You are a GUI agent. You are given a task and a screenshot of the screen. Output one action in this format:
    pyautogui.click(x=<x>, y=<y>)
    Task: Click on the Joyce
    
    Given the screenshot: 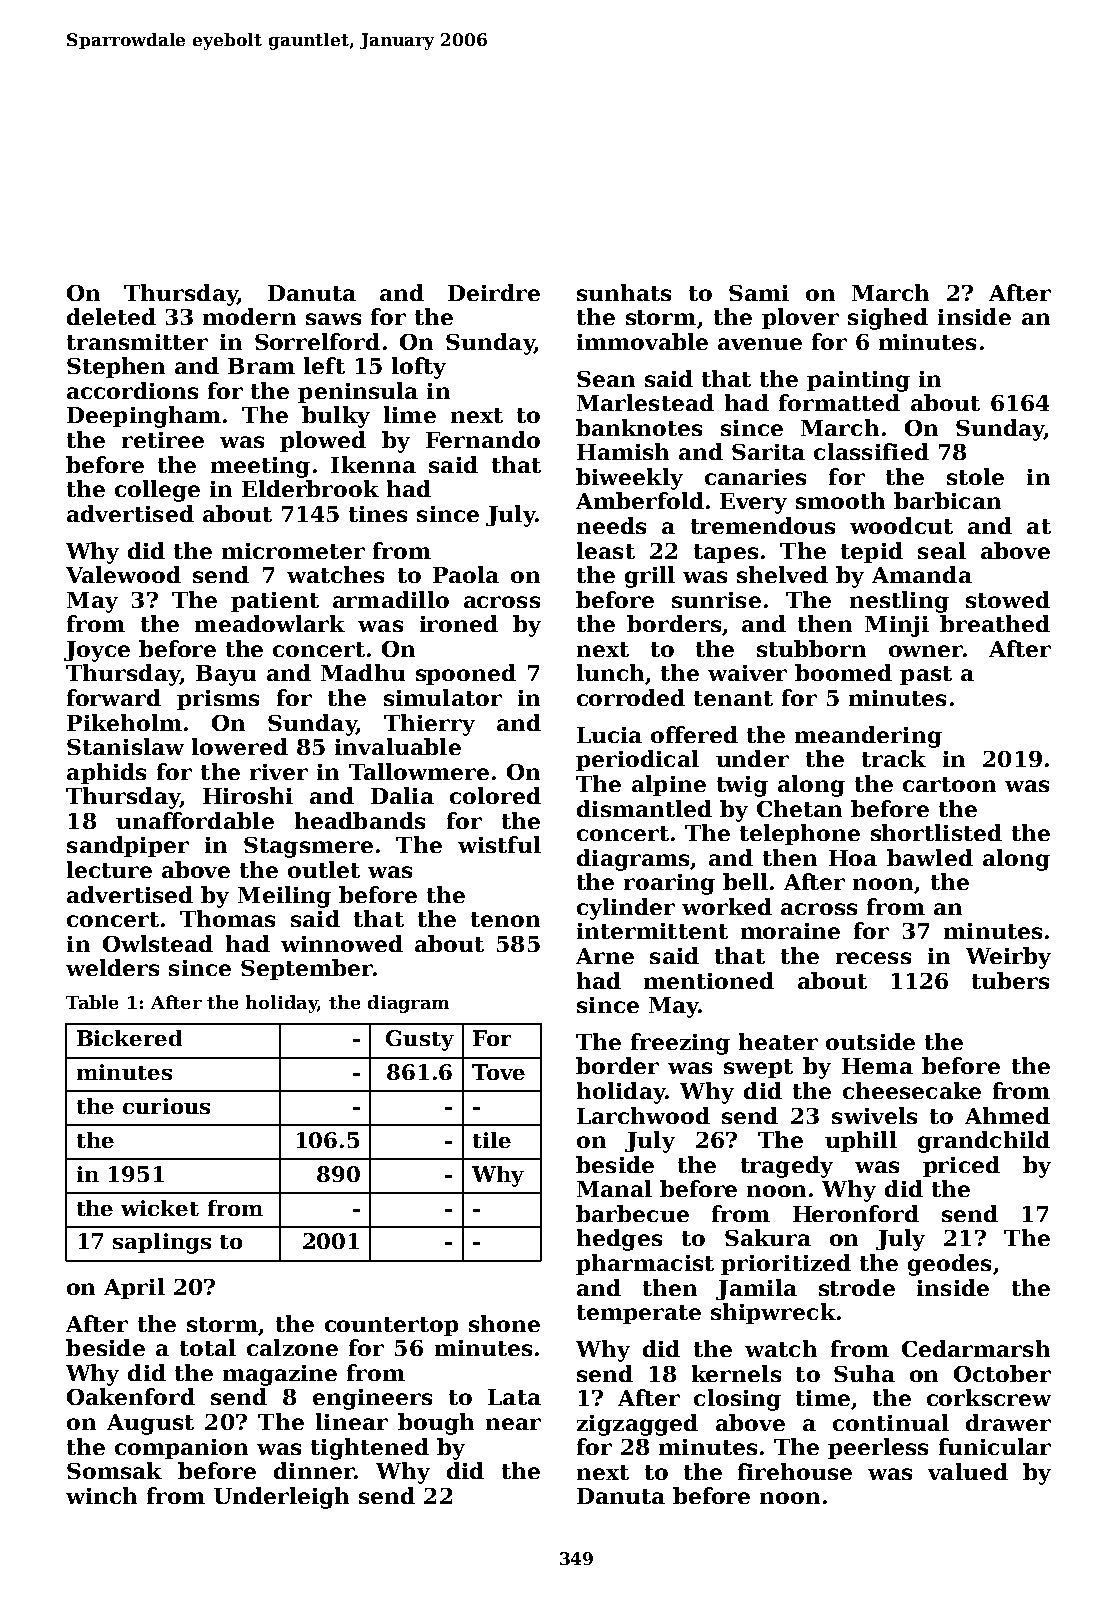 What is the action you would take?
    pyautogui.click(x=97, y=651)
